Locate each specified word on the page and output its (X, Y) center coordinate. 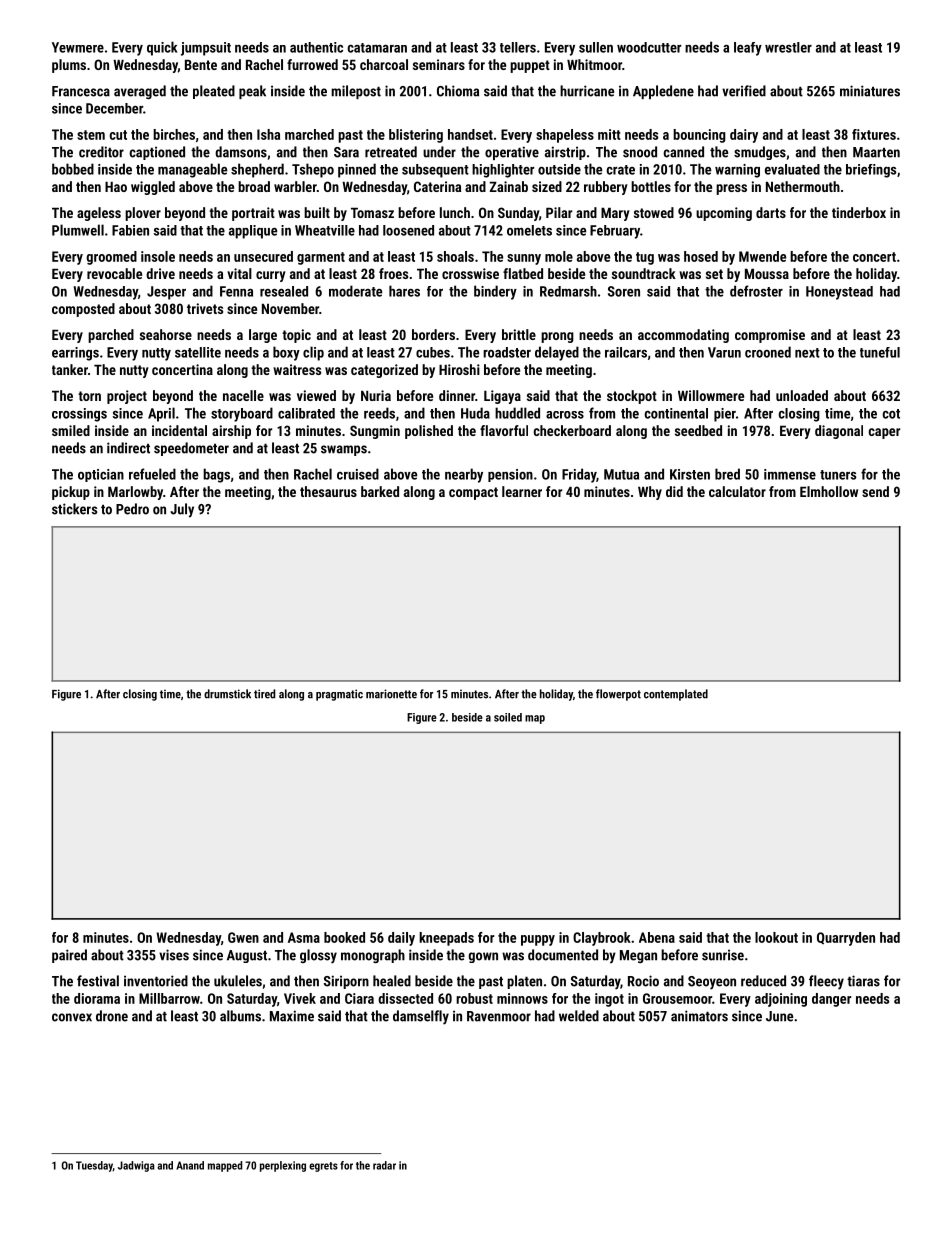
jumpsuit (206, 49)
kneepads (446, 939)
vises (174, 955)
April (161, 414)
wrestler (788, 47)
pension (510, 475)
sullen (596, 47)
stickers (74, 509)
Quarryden (846, 939)
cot (891, 414)
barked (380, 491)
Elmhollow (829, 491)
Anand (190, 1165)
